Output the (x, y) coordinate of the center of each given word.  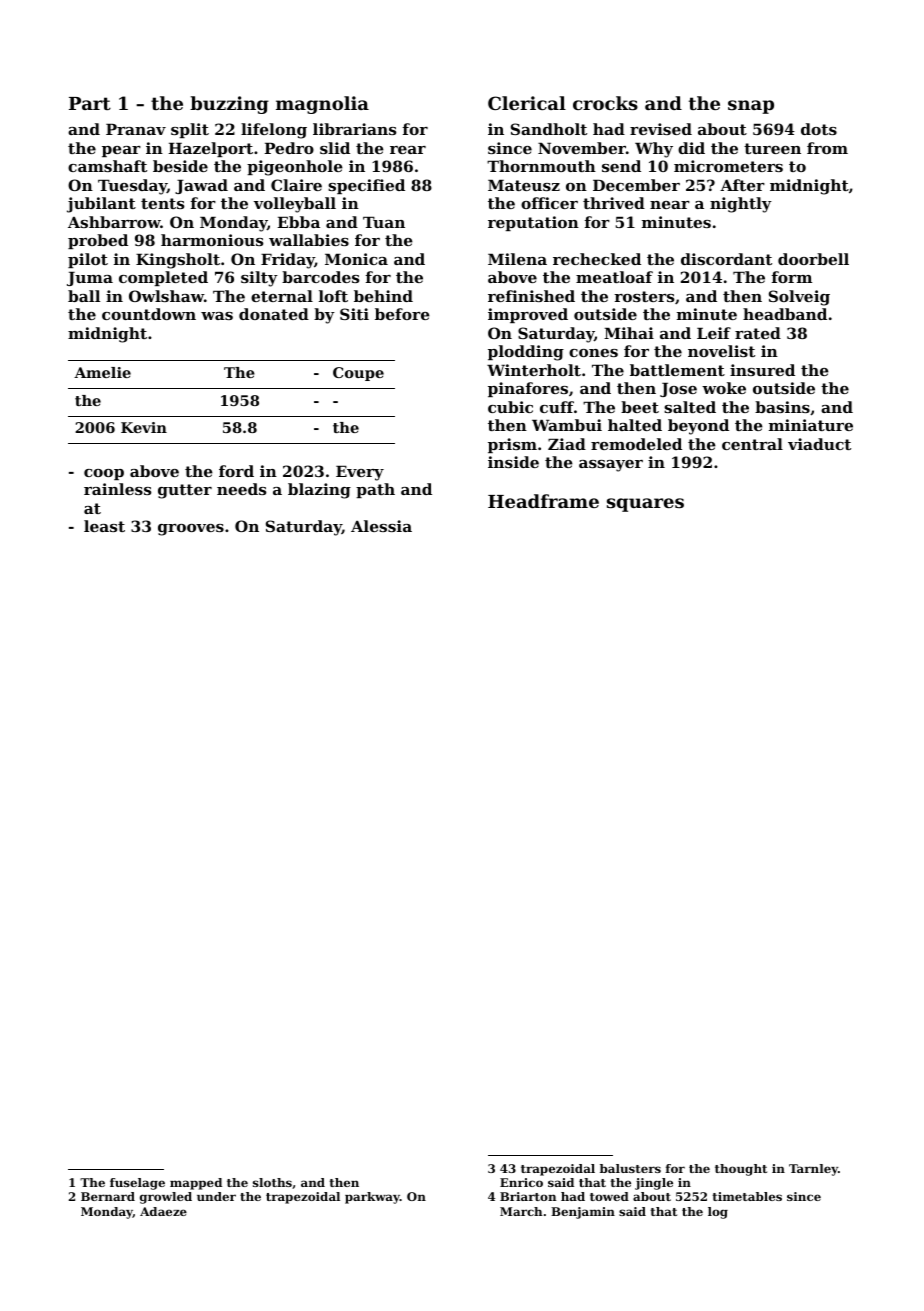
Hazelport (210, 149)
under (216, 1196)
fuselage (137, 1184)
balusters (630, 1168)
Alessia (381, 526)
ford (236, 471)
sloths (272, 1182)
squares (645, 505)
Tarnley (813, 1170)
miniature (811, 425)
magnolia (322, 105)
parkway (372, 1198)
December (636, 185)
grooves (191, 530)
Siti (354, 314)
